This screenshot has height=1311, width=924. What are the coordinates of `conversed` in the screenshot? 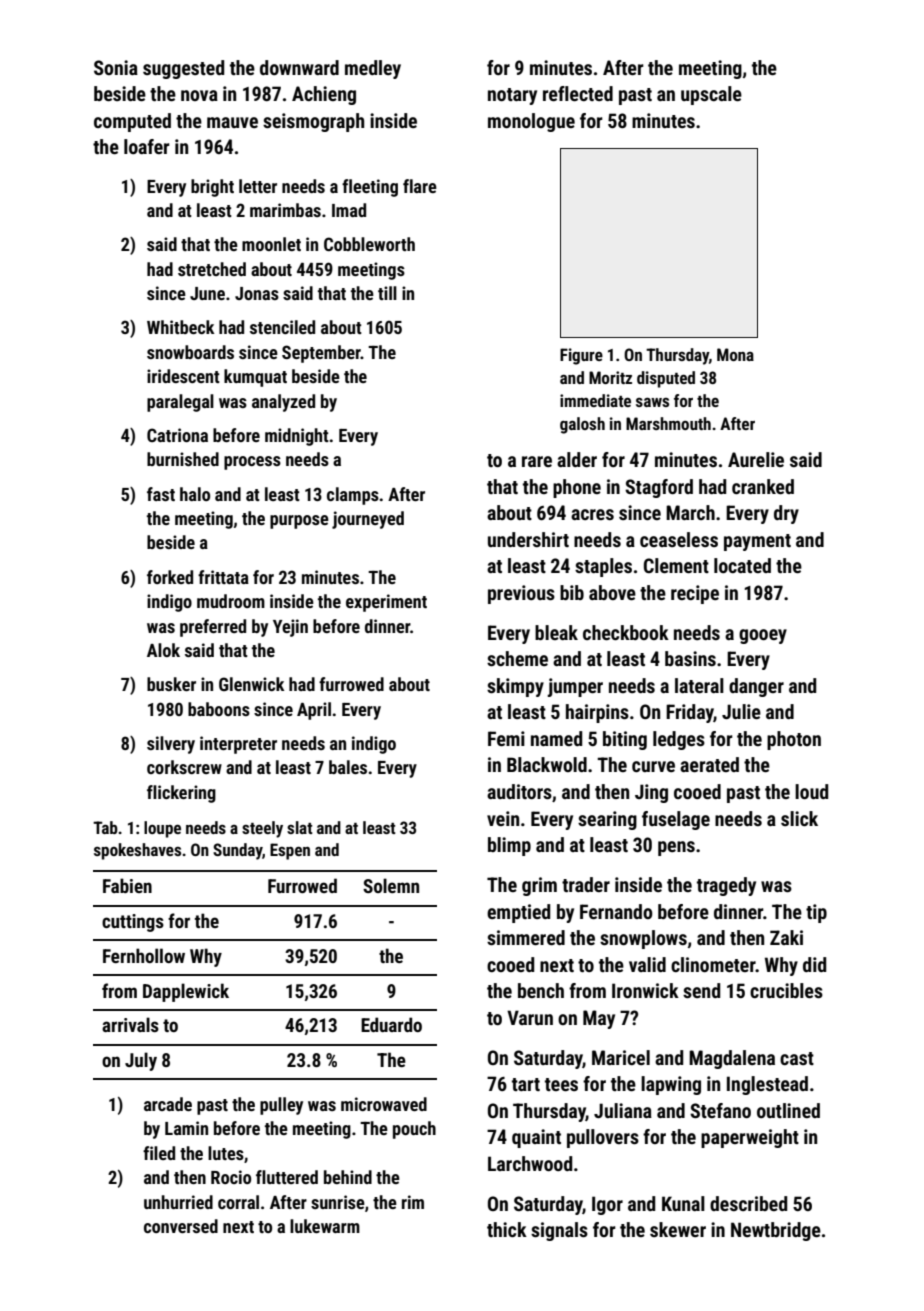 It's located at (181, 1226).
